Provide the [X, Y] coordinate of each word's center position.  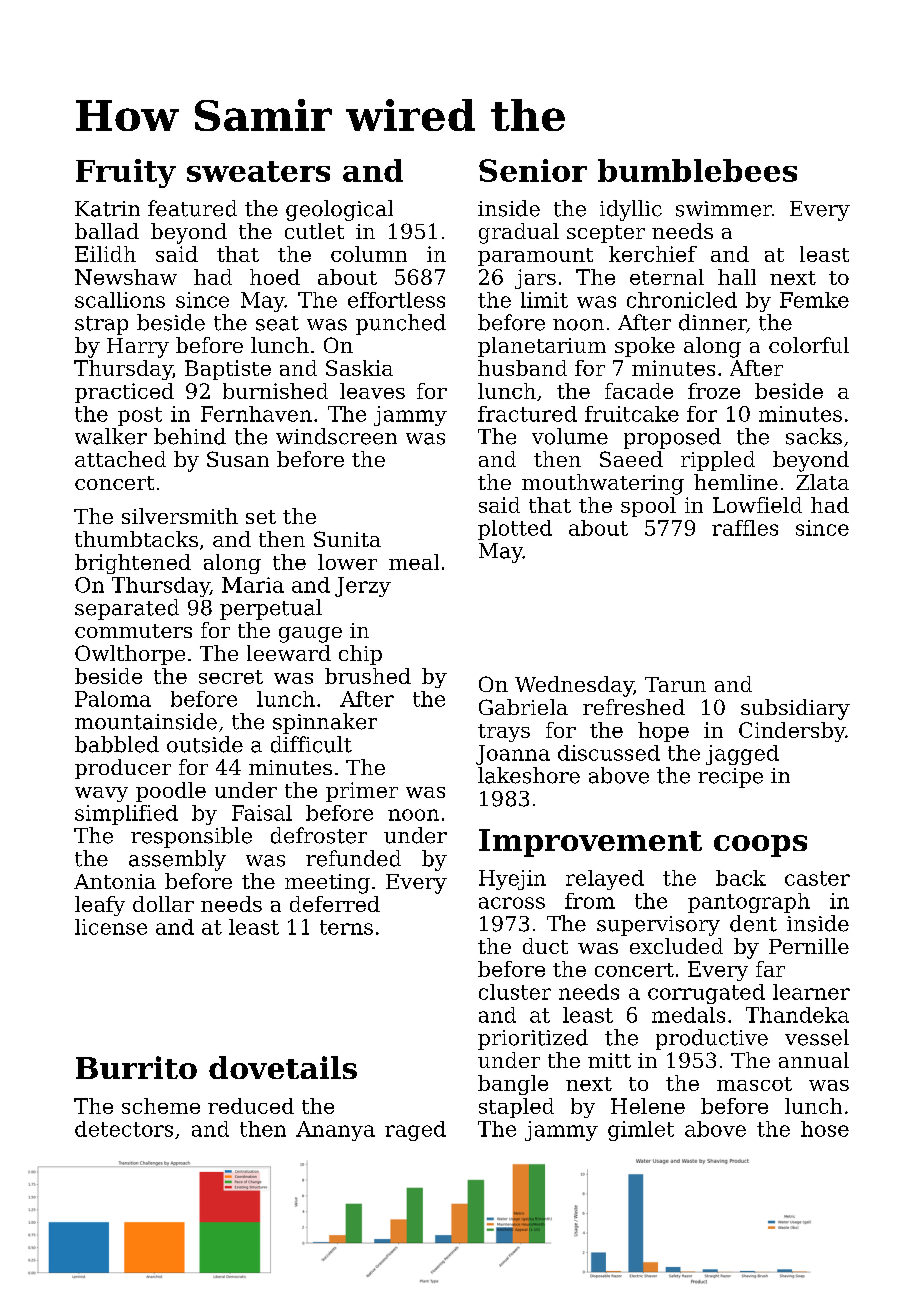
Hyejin [512, 880]
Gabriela [523, 707]
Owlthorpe [130, 655]
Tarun [675, 684]
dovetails [283, 1067]
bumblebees [697, 170]
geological [339, 210]
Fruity [126, 173]
